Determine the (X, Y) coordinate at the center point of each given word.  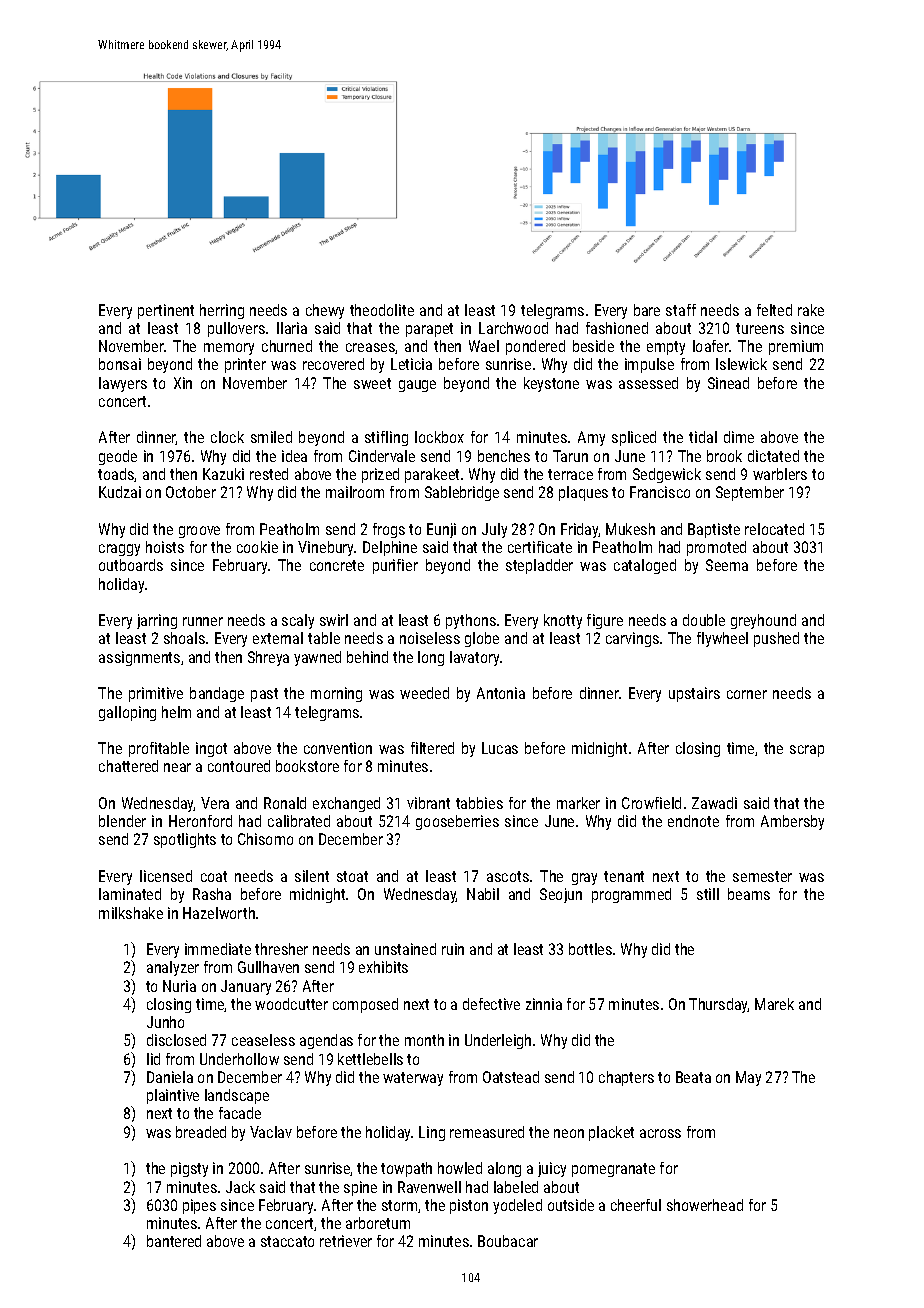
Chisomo (265, 839)
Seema (727, 565)
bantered (174, 1241)
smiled (271, 437)
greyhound (763, 621)
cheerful (636, 1205)
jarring (157, 621)
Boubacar (508, 1241)
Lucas (500, 748)
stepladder (539, 566)
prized (380, 475)
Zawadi (714, 803)
